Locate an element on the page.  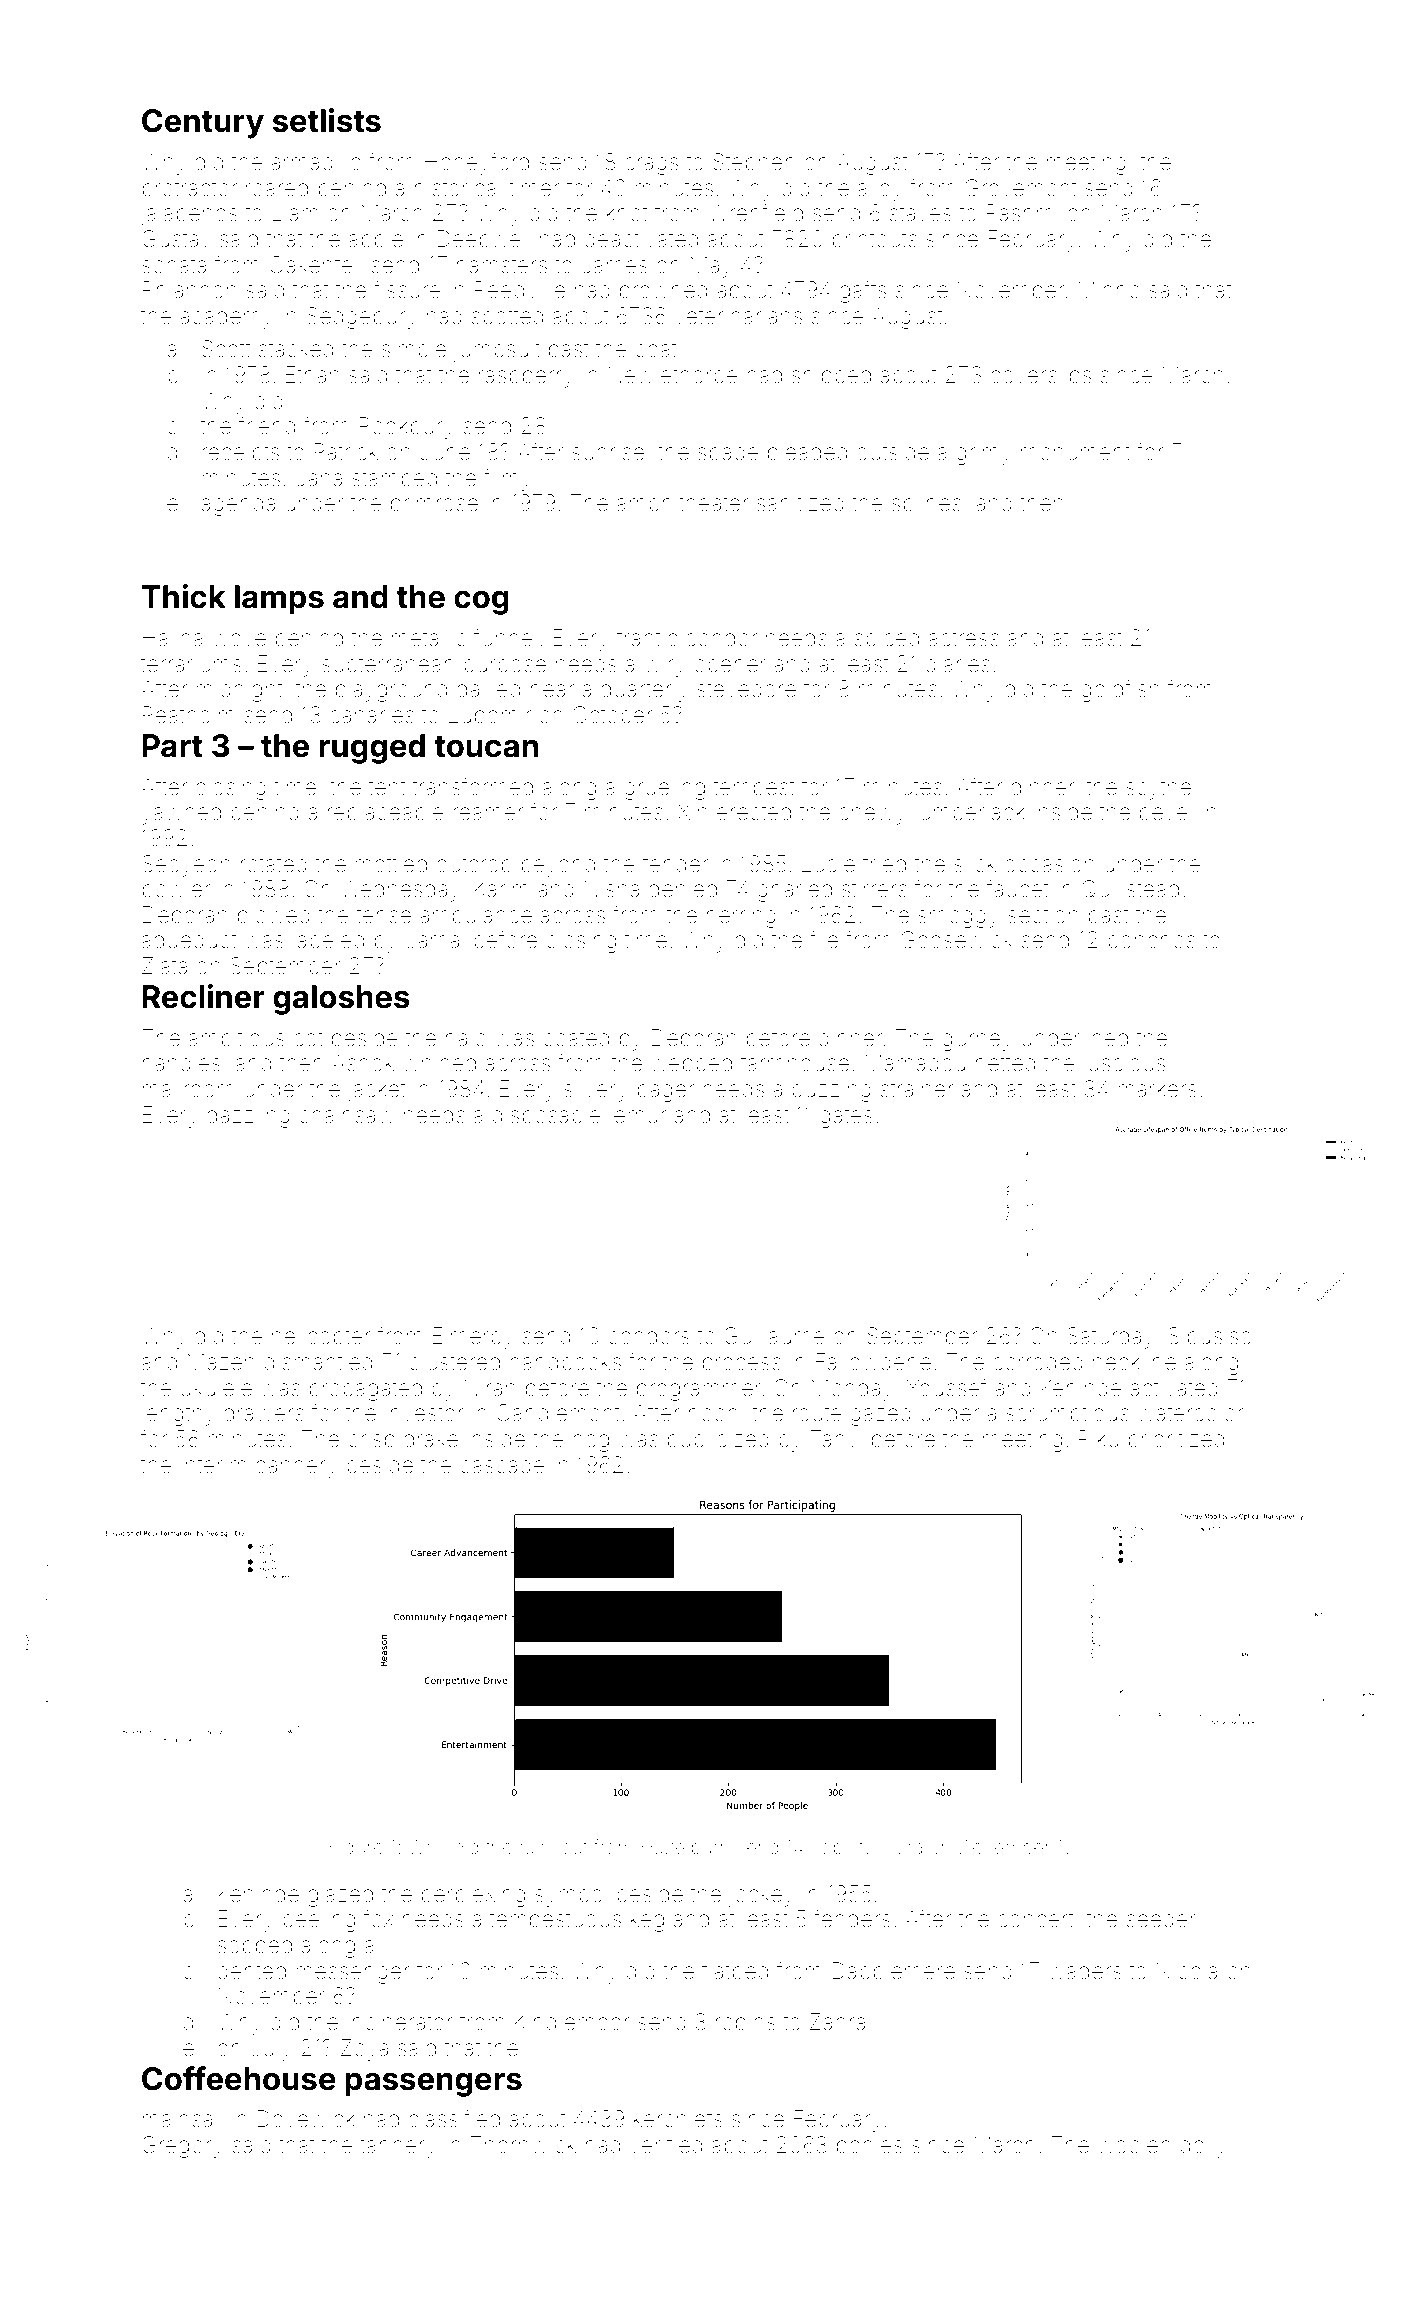
keg is located at coordinates (647, 1921).
